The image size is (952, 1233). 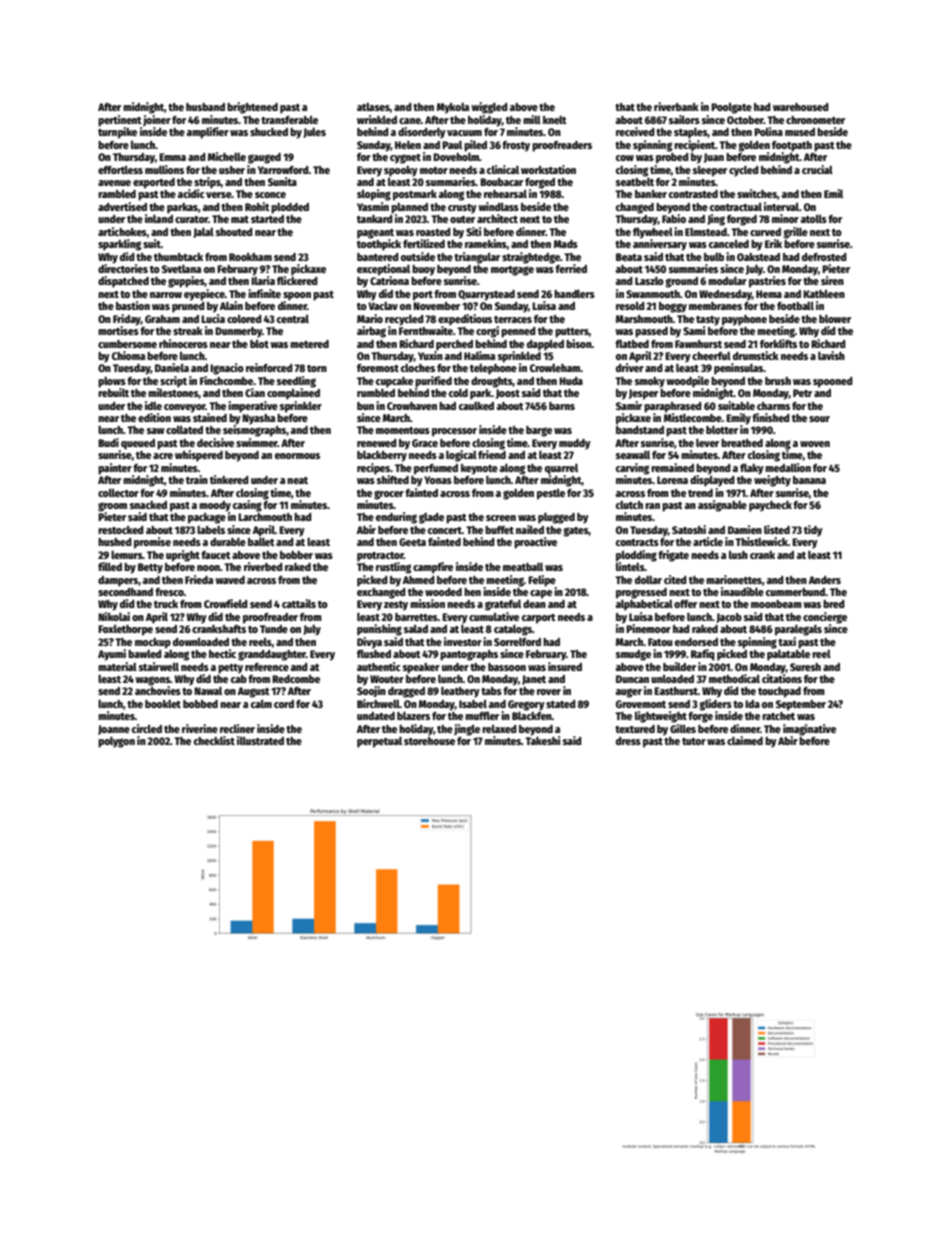 I want to click on contrasted, so click(x=693, y=194).
